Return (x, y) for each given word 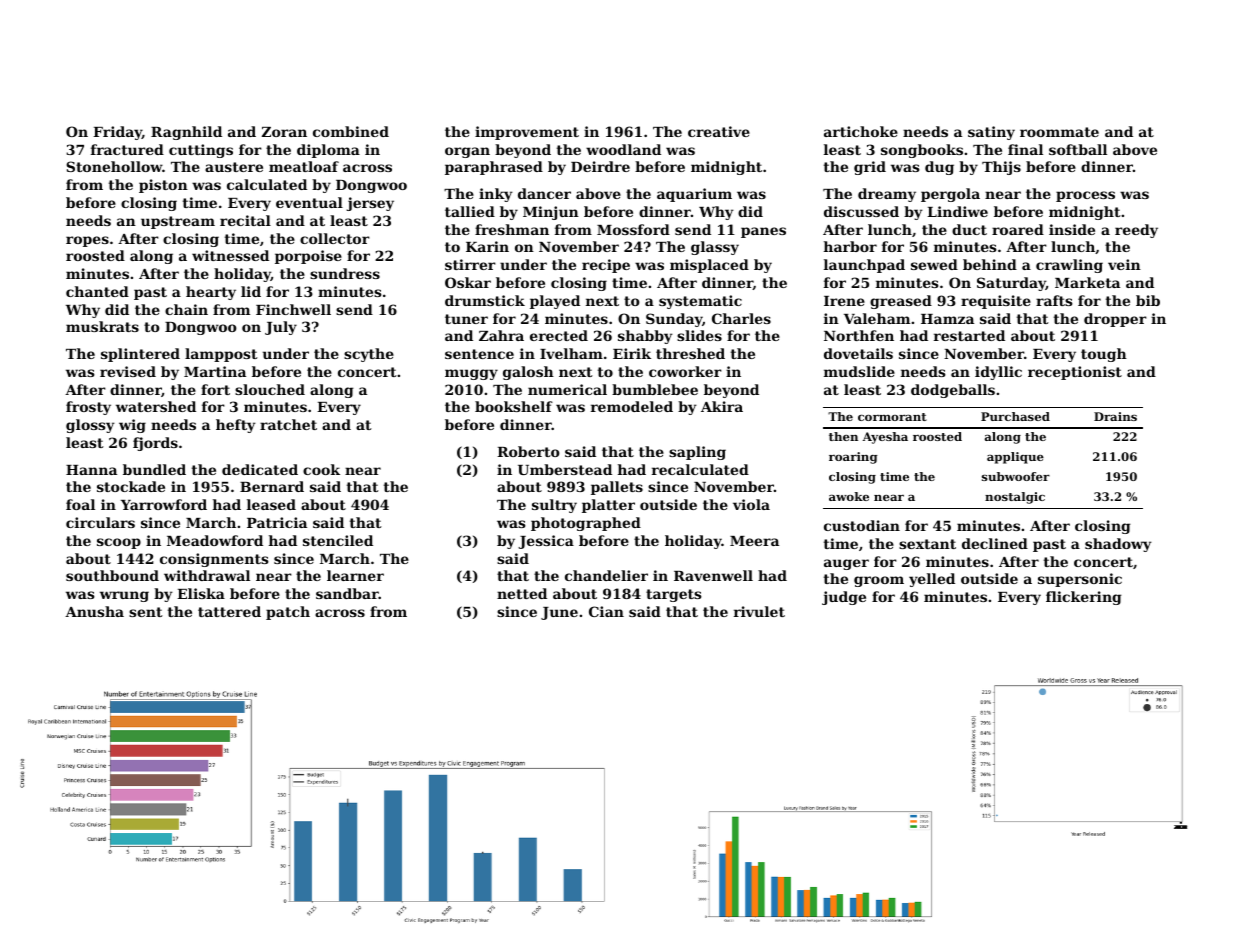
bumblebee (655, 389)
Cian (606, 611)
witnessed (230, 255)
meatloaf (304, 166)
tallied (470, 211)
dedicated (260, 469)
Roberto (528, 451)
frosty (88, 408)
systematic (700, 302)
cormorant (892, 417)
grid (870, 168)
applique (1015, 458)
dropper (1115, 320)
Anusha (94, 611)
